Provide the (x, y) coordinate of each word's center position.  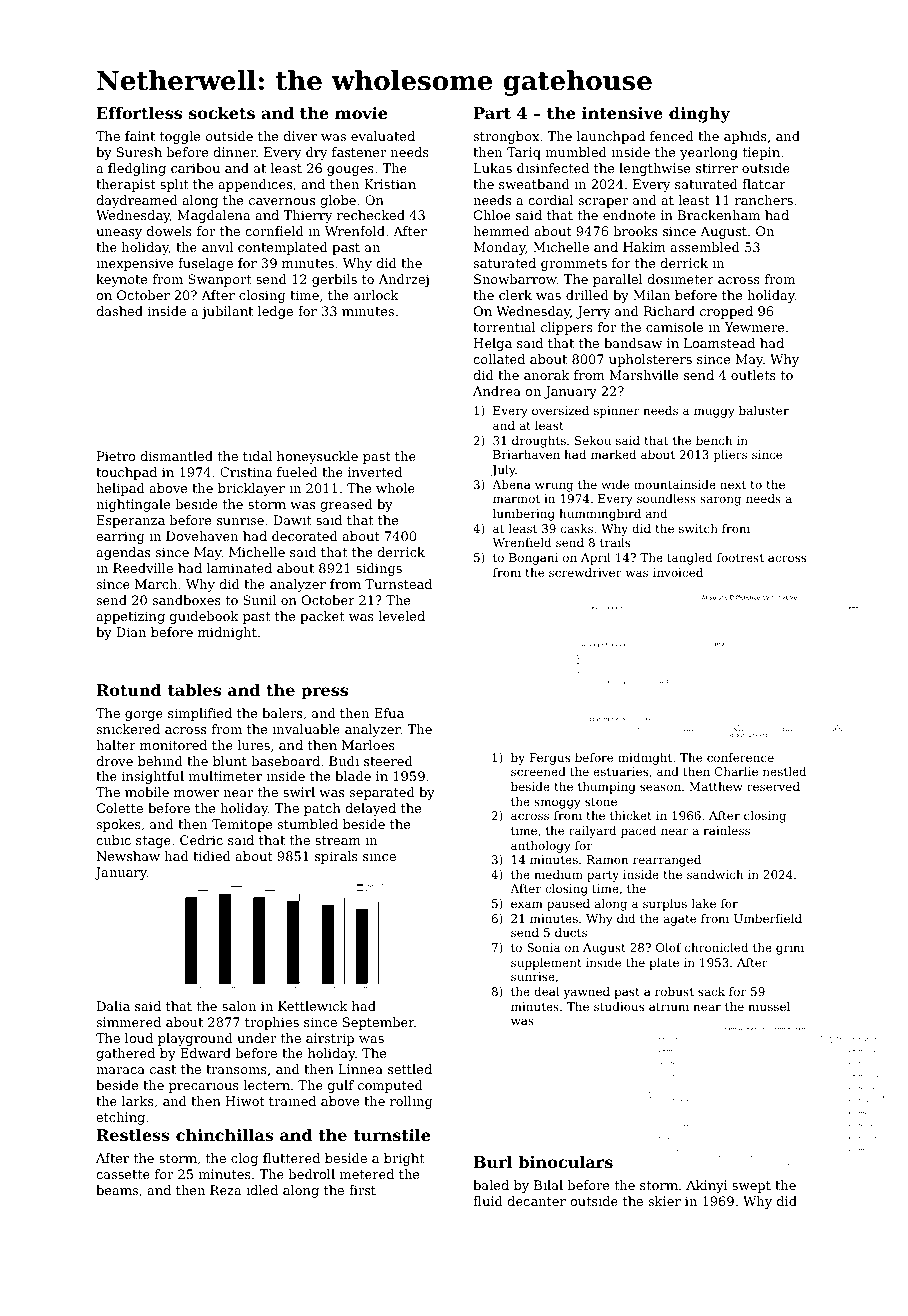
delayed (370, 809)
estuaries (620, 771)
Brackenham (719, 215)
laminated (239, 568)
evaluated (383, 136)
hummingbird (600, 515)
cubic (113, 840)
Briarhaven (526, 454)
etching (120, 1118)
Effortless (139, 113)
